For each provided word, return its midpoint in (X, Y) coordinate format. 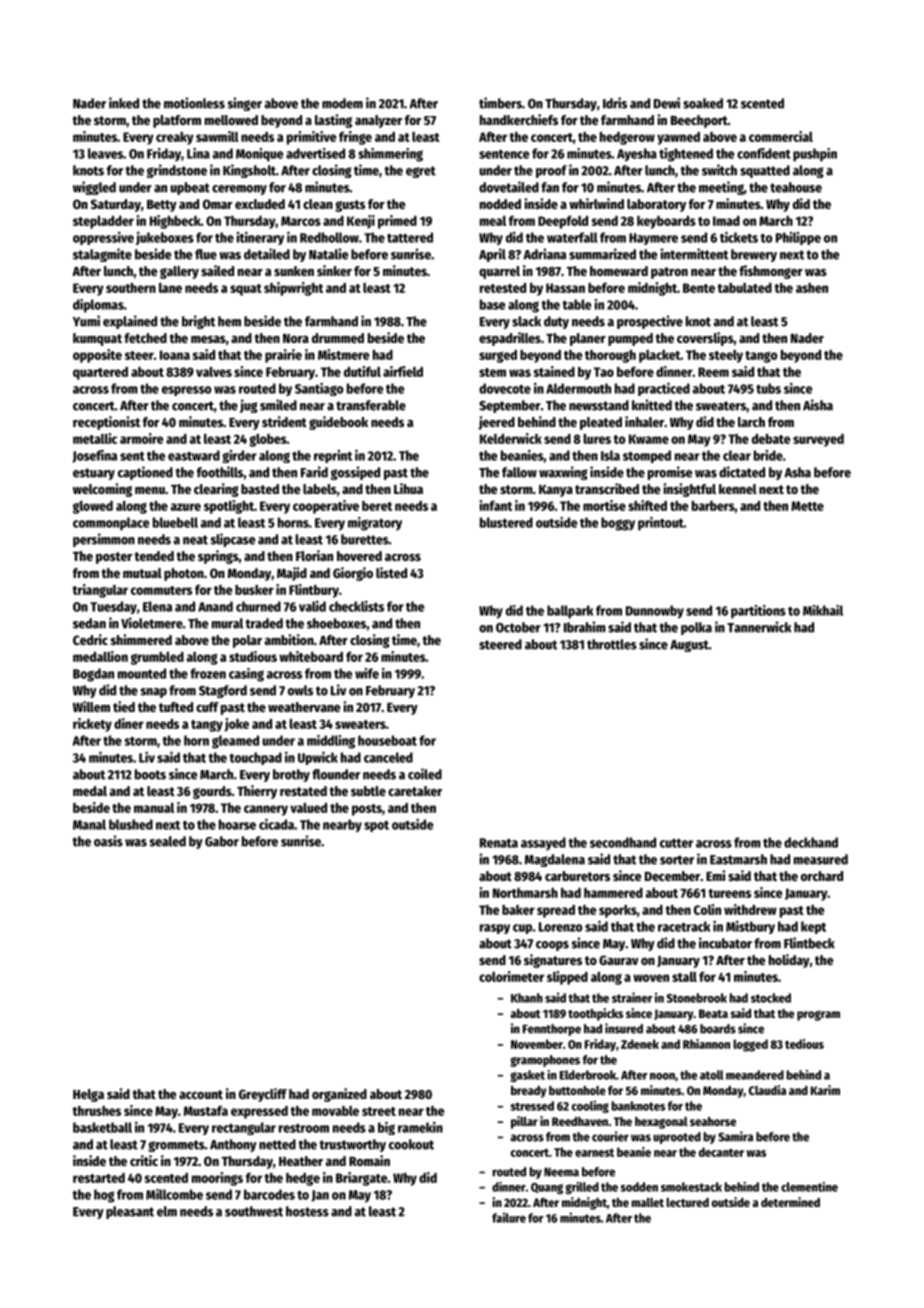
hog (104, 1196)
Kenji (361, 222)
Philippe (798, 238)
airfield (403, 371)
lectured (687, 1202)
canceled (388, 757)
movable (335, 1111)
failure (509, 1217)
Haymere (653, 239)
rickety (92, 725)
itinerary (260, 238)
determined (790, 1202)
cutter (676, 843)
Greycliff (263, 1095)
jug (249, 406)
